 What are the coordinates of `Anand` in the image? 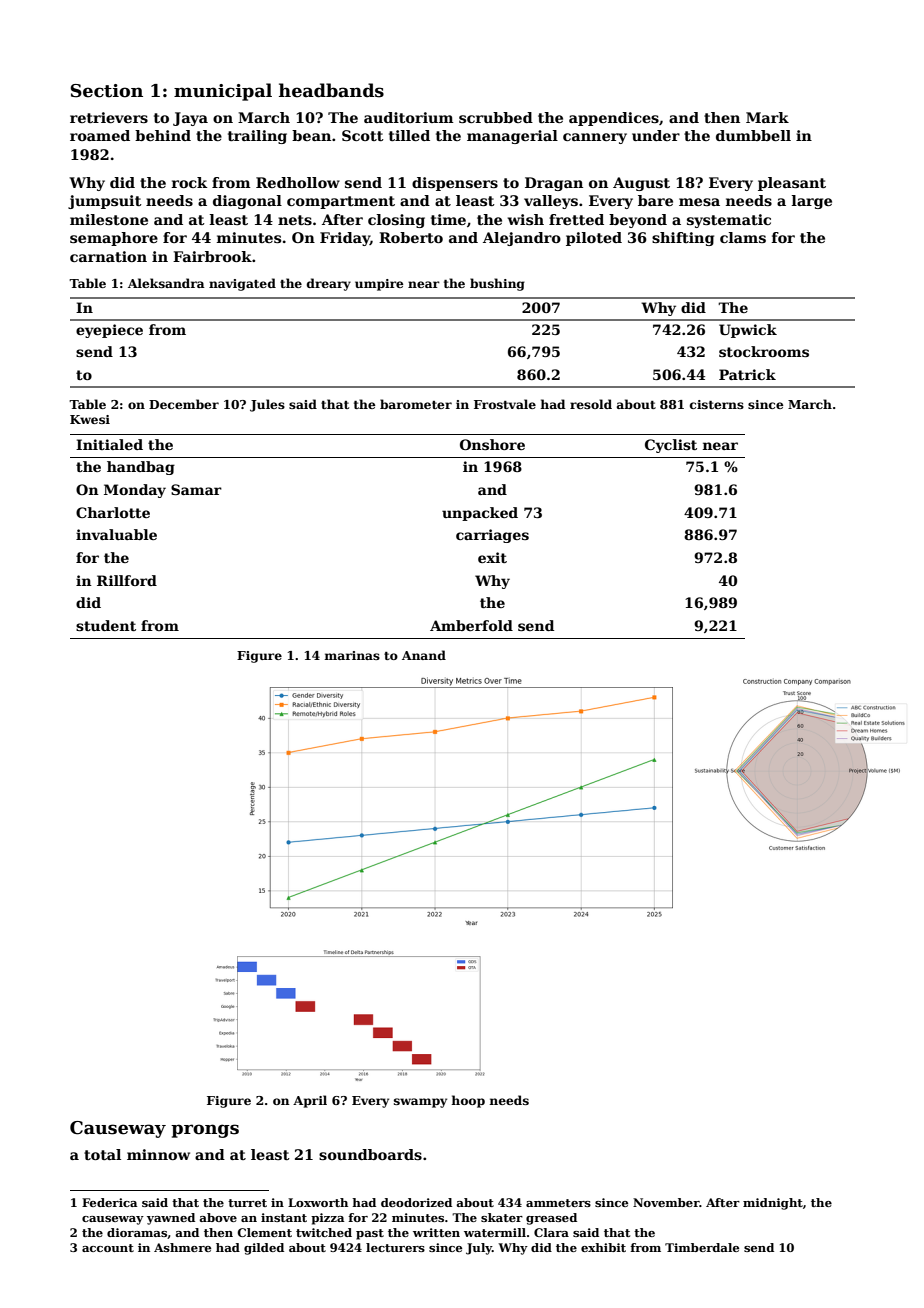 It's located at (424, 655).
